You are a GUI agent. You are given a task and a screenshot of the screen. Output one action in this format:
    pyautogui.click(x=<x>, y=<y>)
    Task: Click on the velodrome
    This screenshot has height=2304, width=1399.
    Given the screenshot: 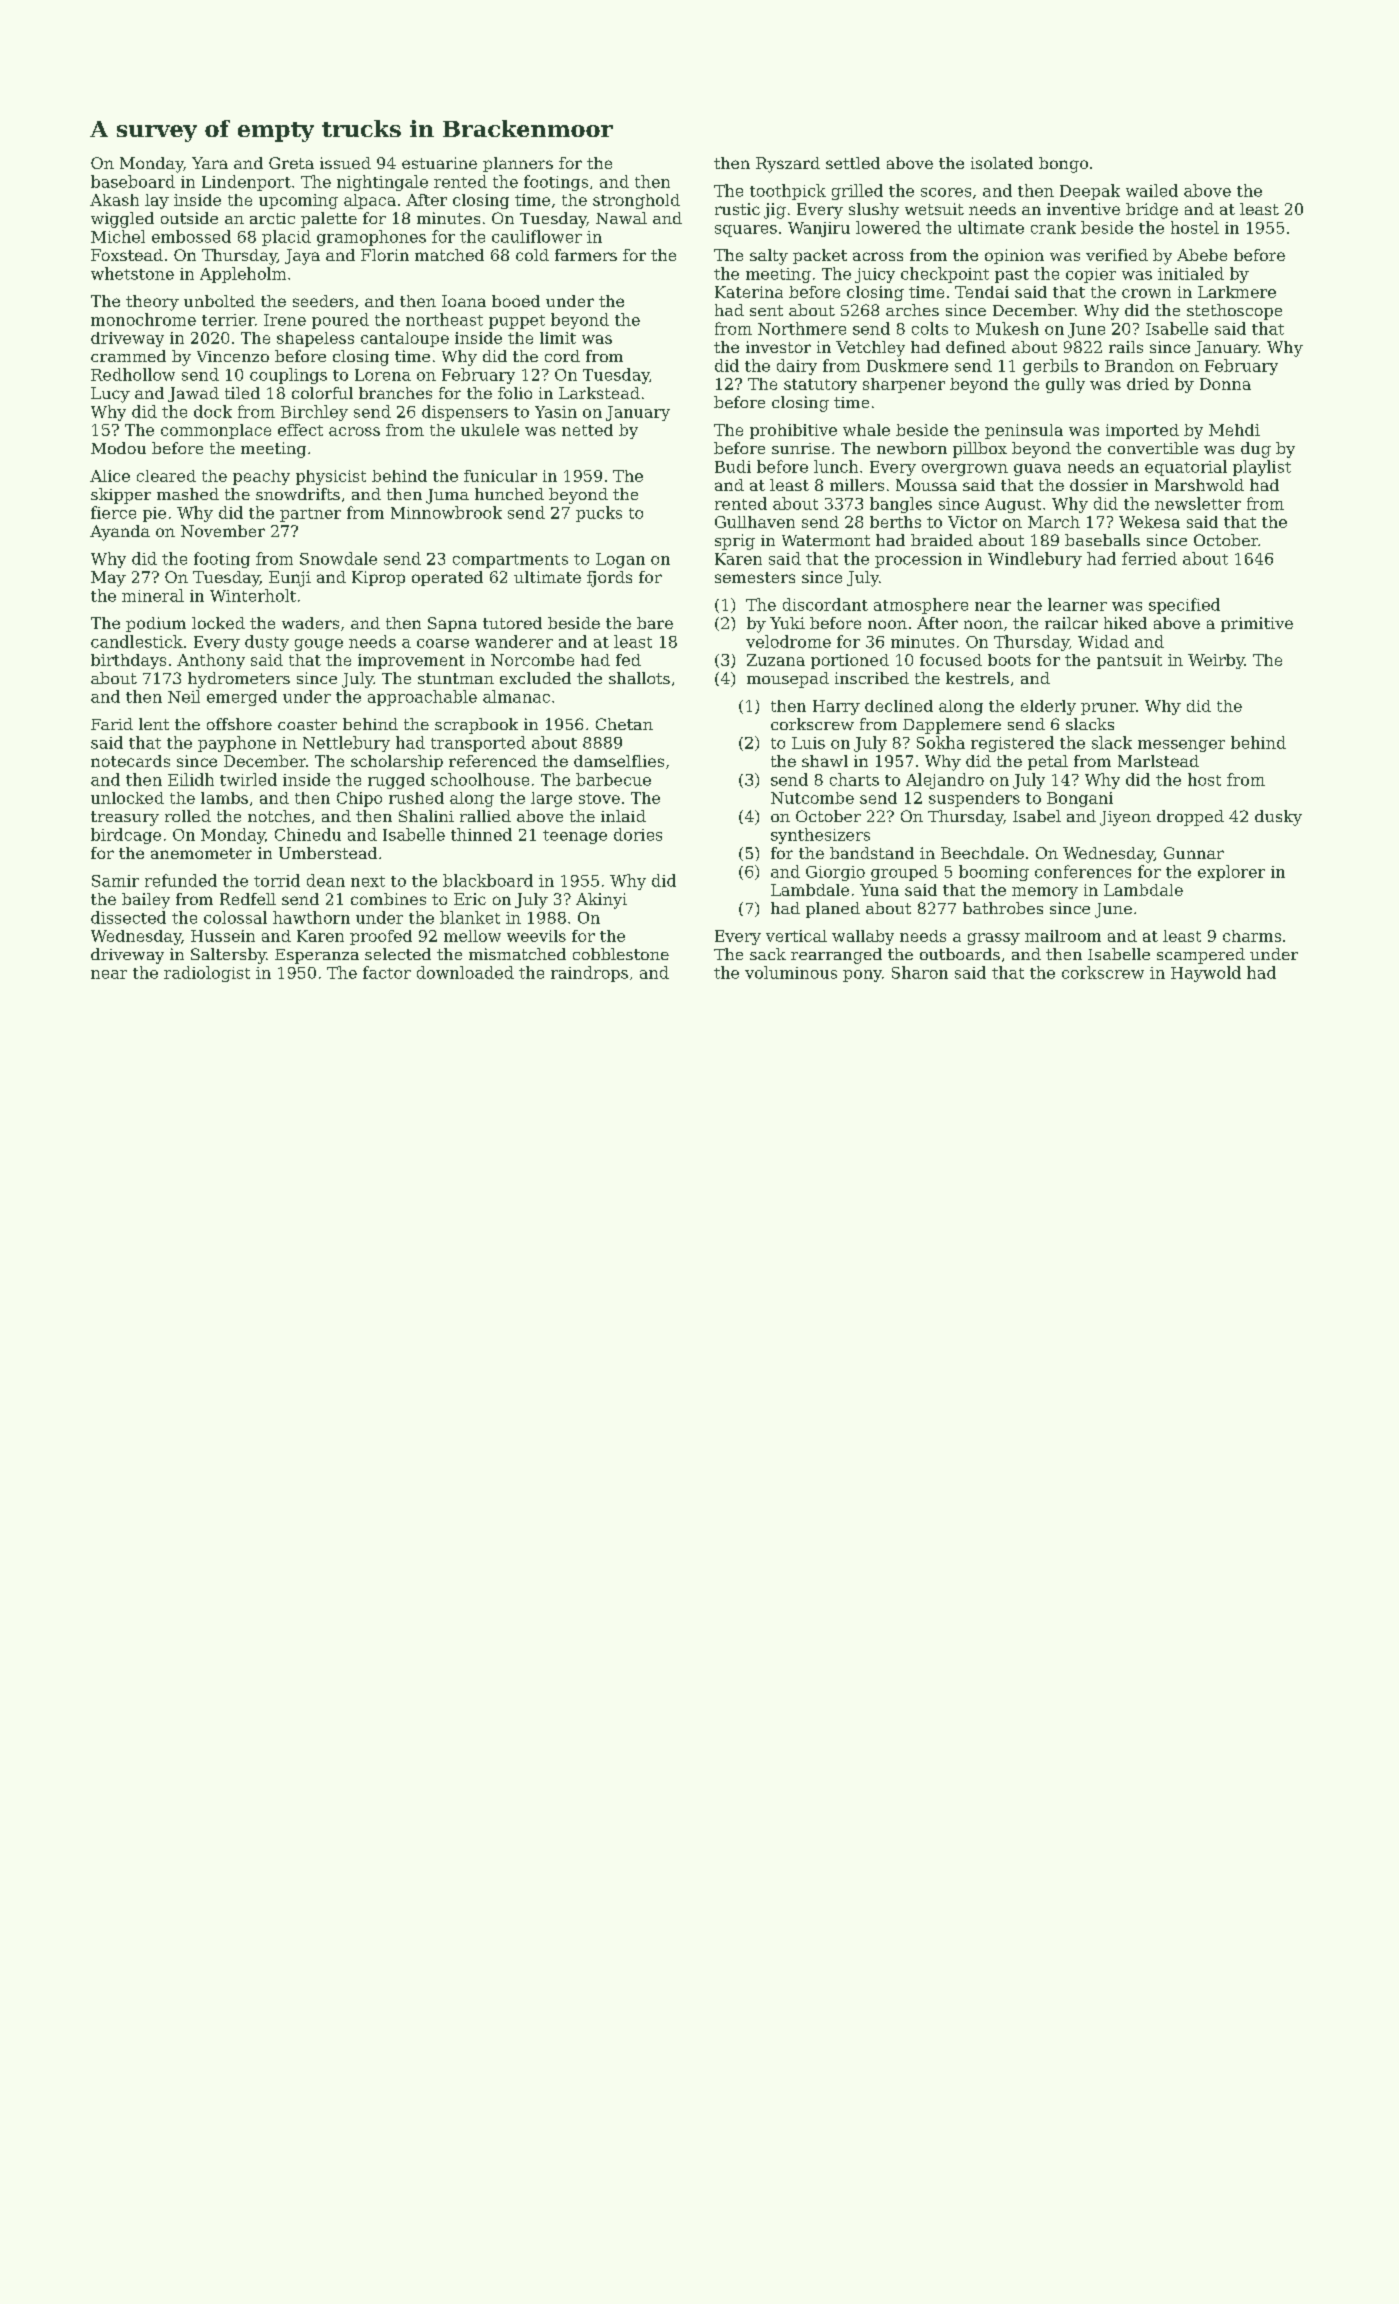 What is the action you would take?
    pyautogui.click(x=788, y=641)
